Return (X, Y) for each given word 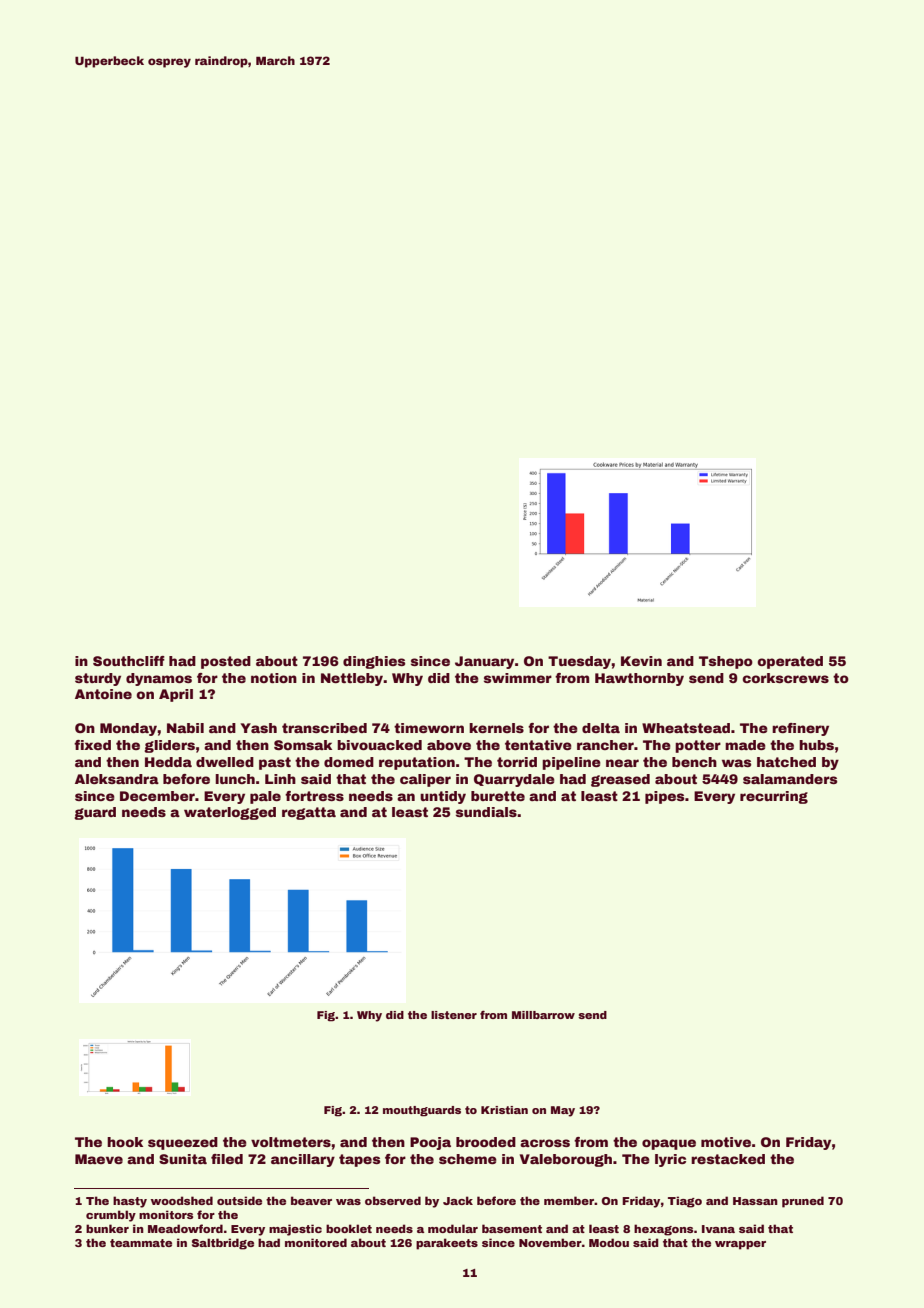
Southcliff (129, 661)
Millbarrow (543, 1015)
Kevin (641, 661)
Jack (458, 1200)
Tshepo (726, 662)
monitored (316, 1242)
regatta (309, 813)
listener (454, 1015)
